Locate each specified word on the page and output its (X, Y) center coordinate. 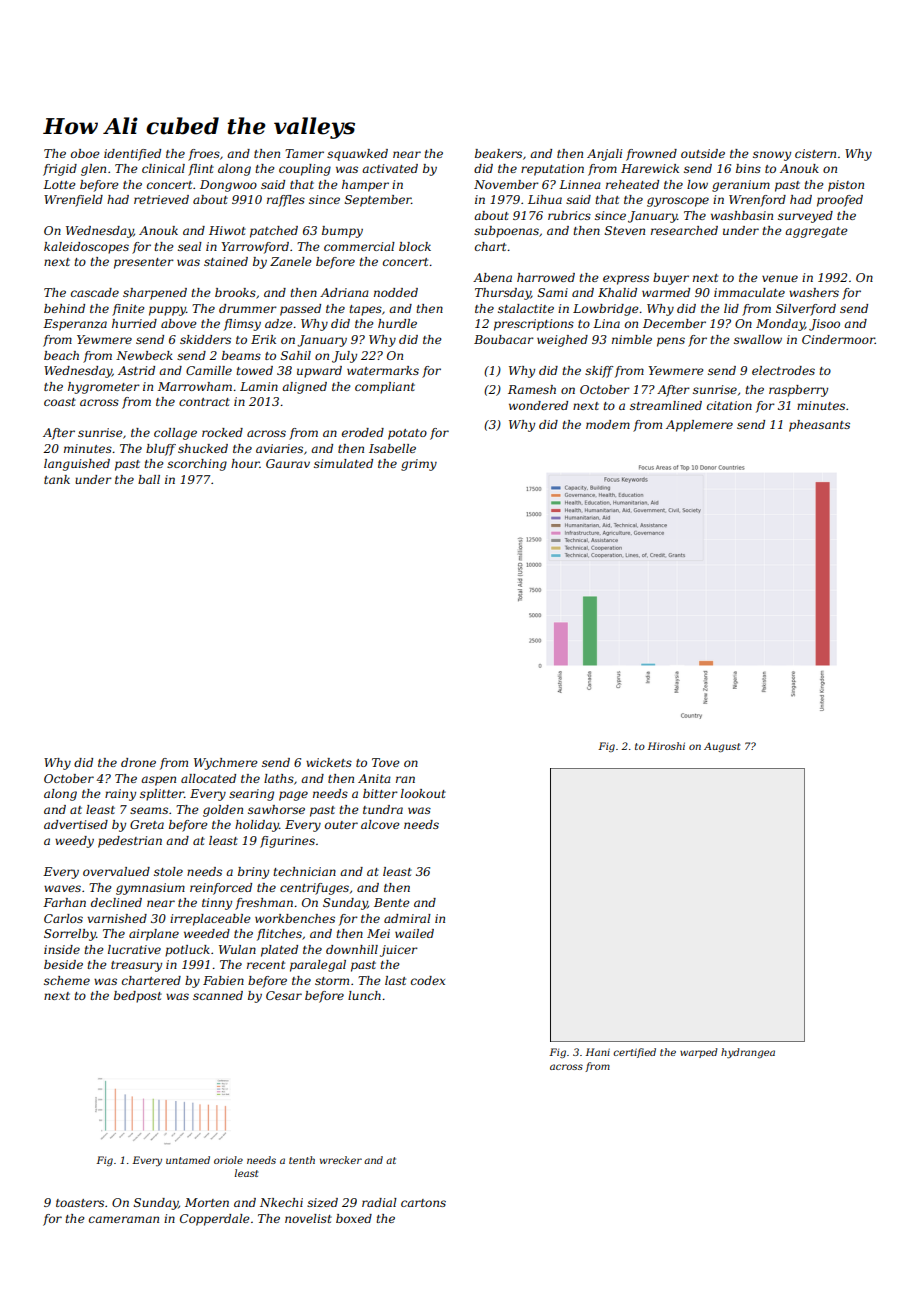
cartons (423, 1203)
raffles (286, 201)
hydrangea (748, 1053)
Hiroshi (666, 746)
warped (699, 1053)
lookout (423, 793)
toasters (80, 1203)
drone (138, 762)
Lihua (545, 199)
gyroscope (678, 202)
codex (428, 980)
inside (62, 949)
